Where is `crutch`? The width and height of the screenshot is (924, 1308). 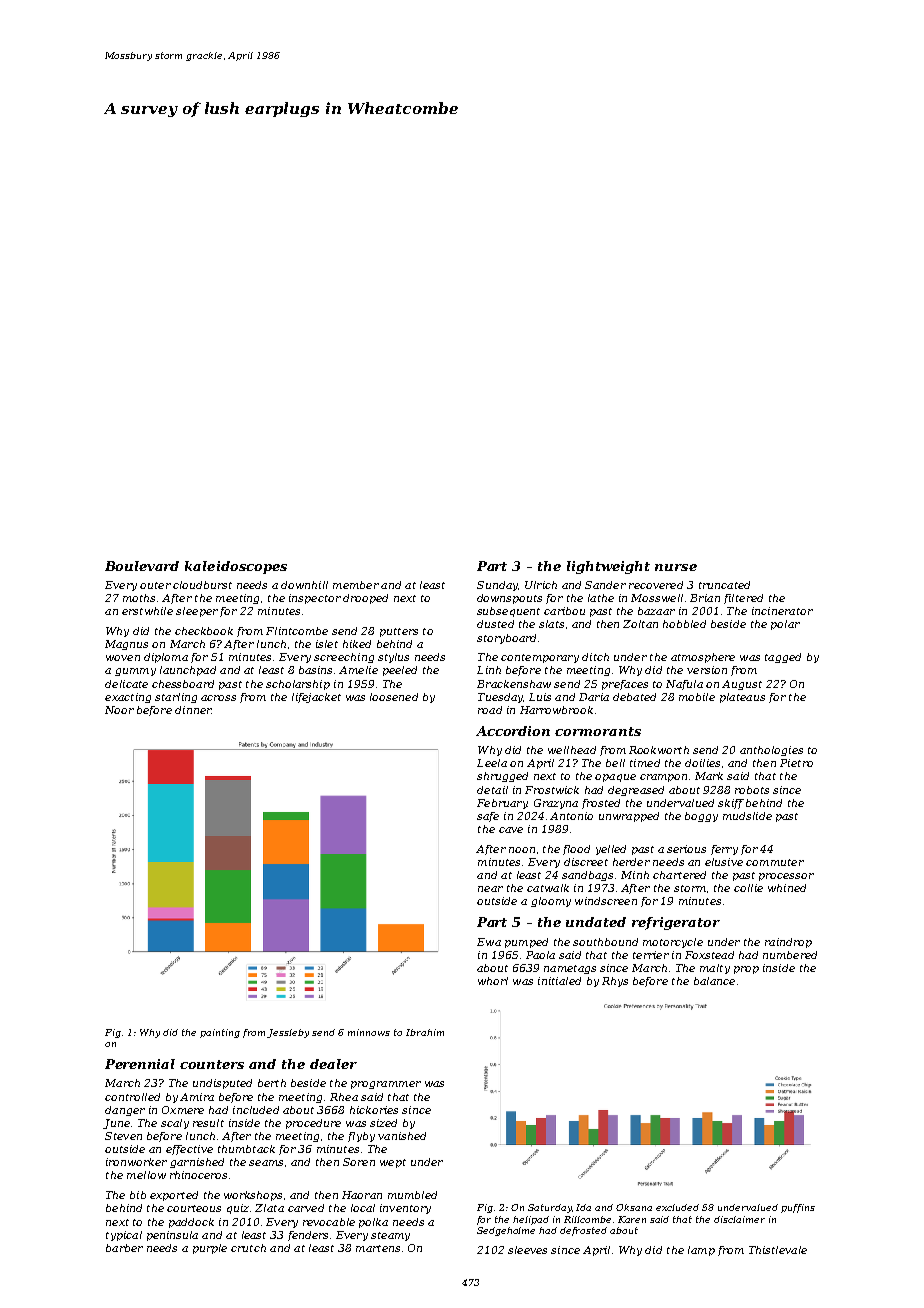
crutch is located at coordinates (248, 1248).
